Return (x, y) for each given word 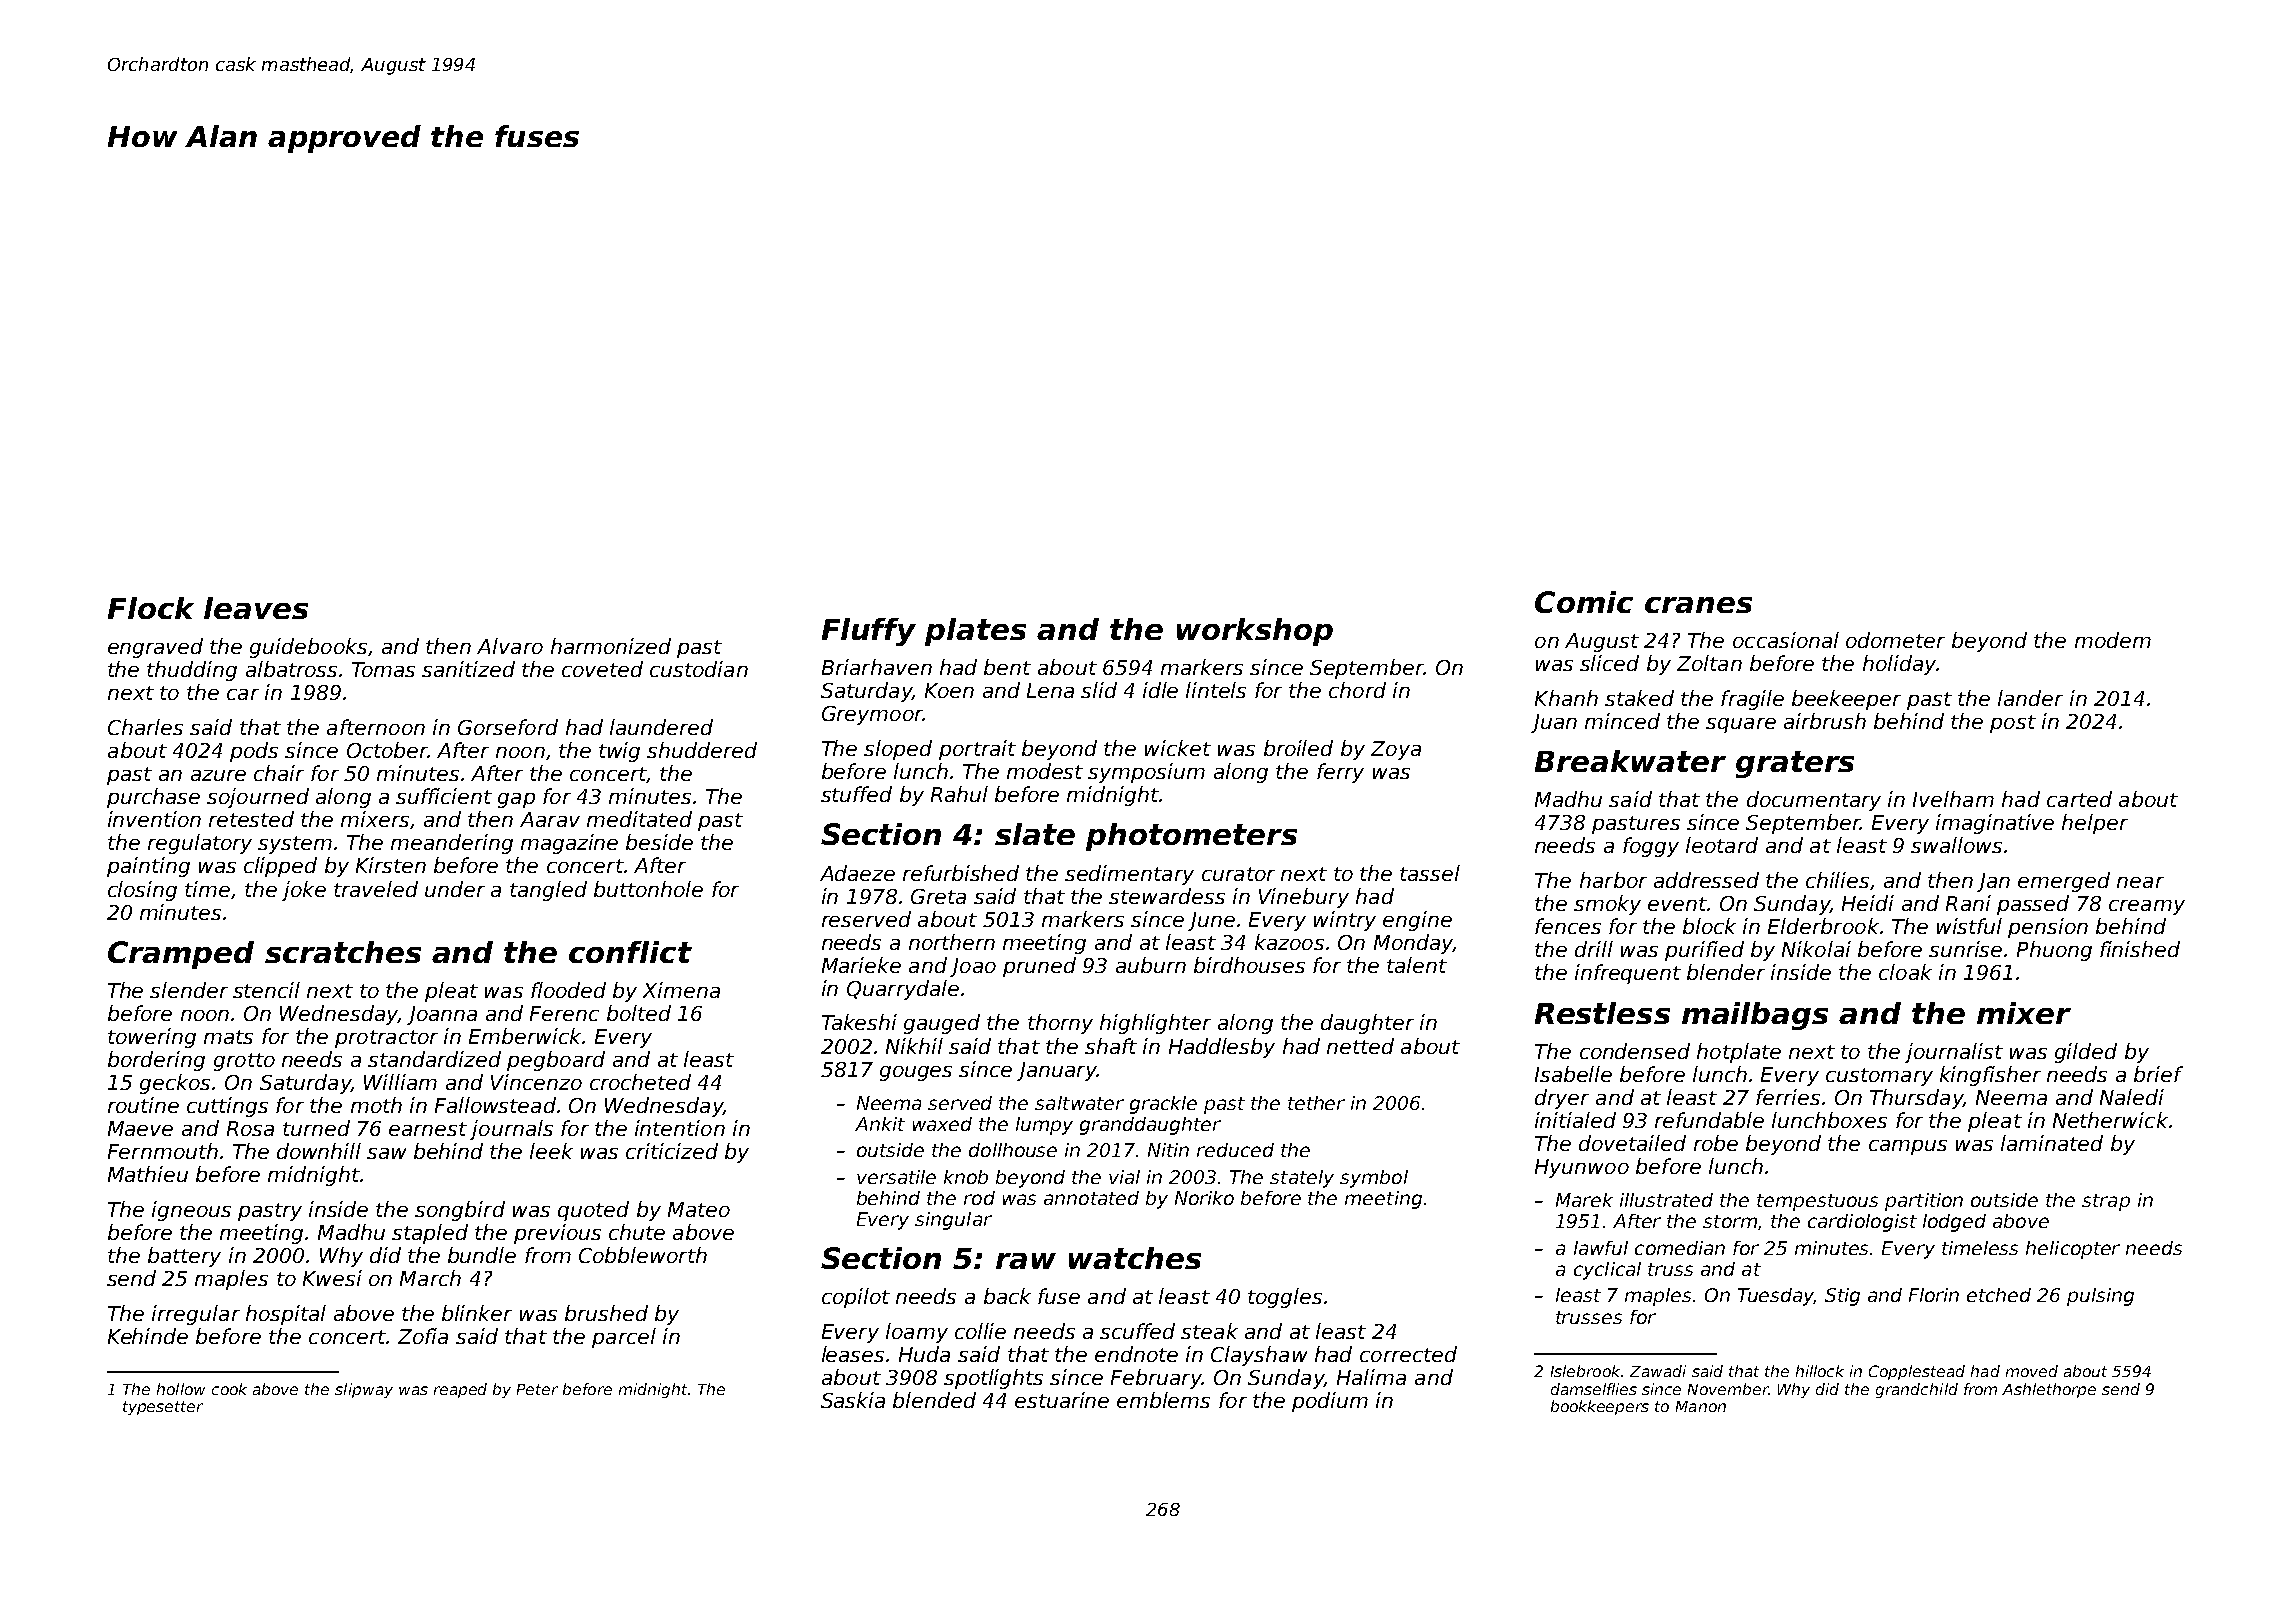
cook (229, 1389)
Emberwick (525, 1036)
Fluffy (869, 632)
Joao (973, 967)
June (1211, 921)
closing (142, 891)
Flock (151, 608)
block (1709, 926)
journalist (1954, 1053)
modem (2113, 640)
